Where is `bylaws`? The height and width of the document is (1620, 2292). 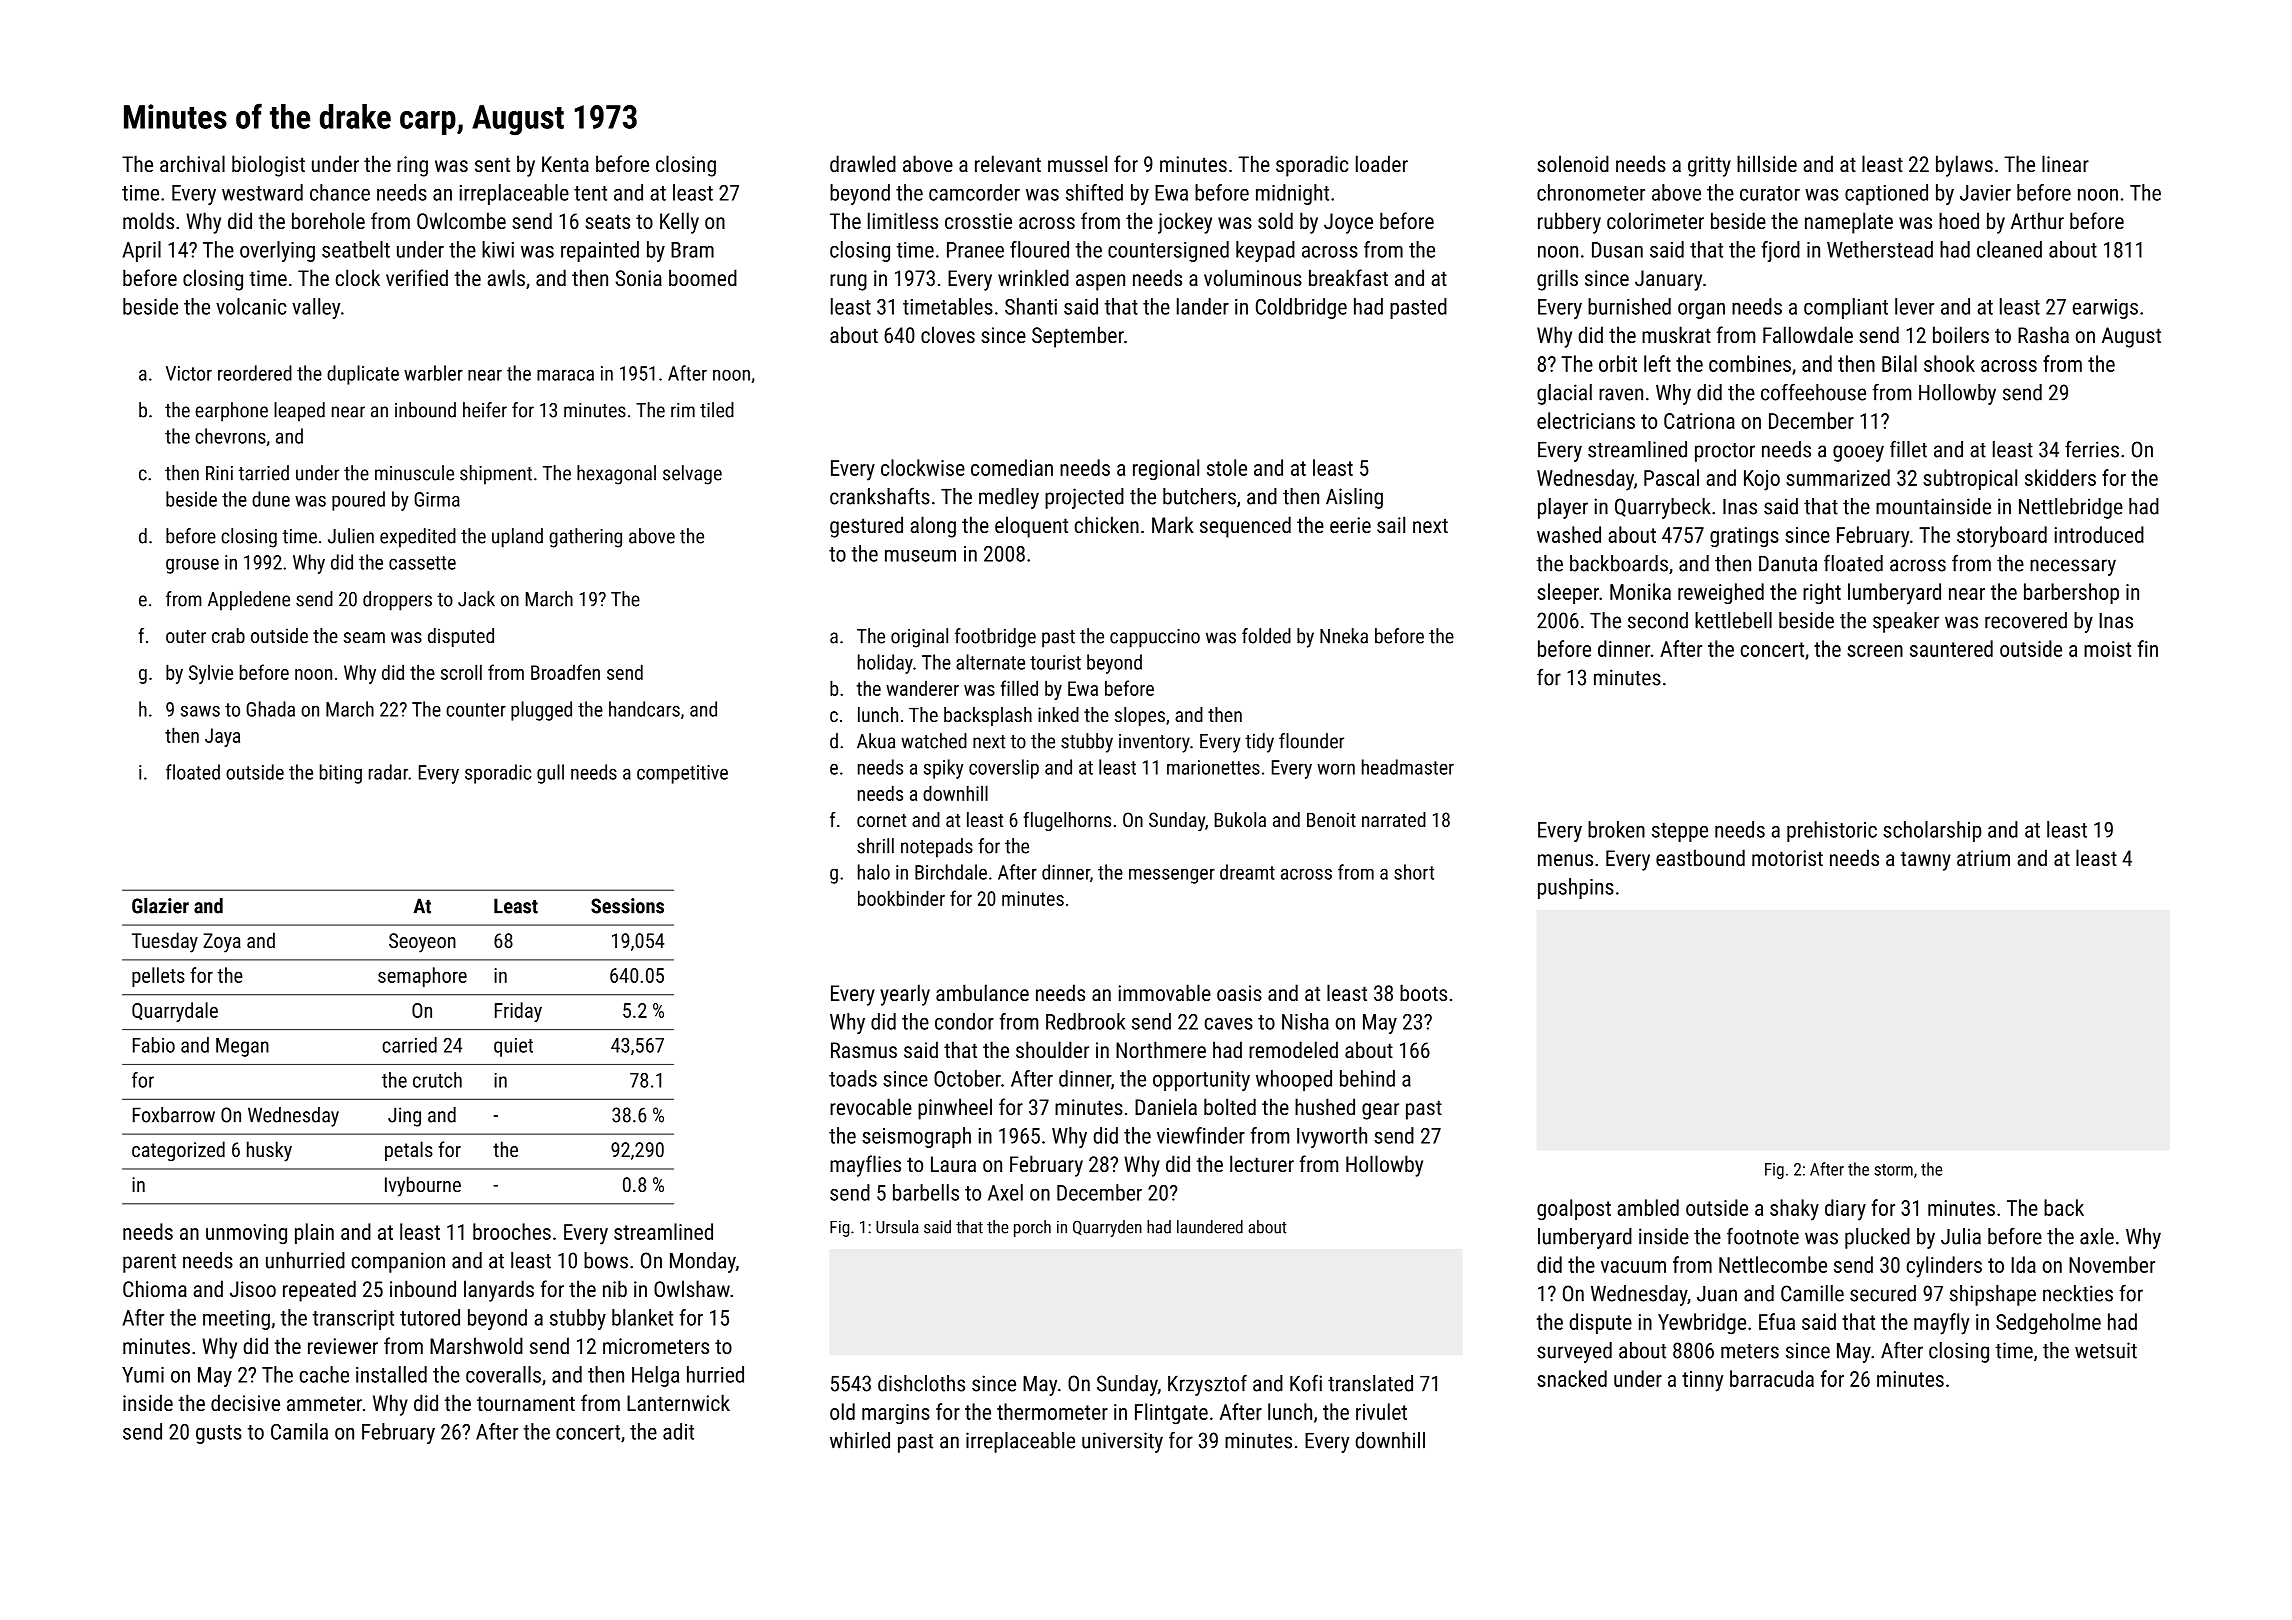
bylaws is located at coordinates (1964, 166).
